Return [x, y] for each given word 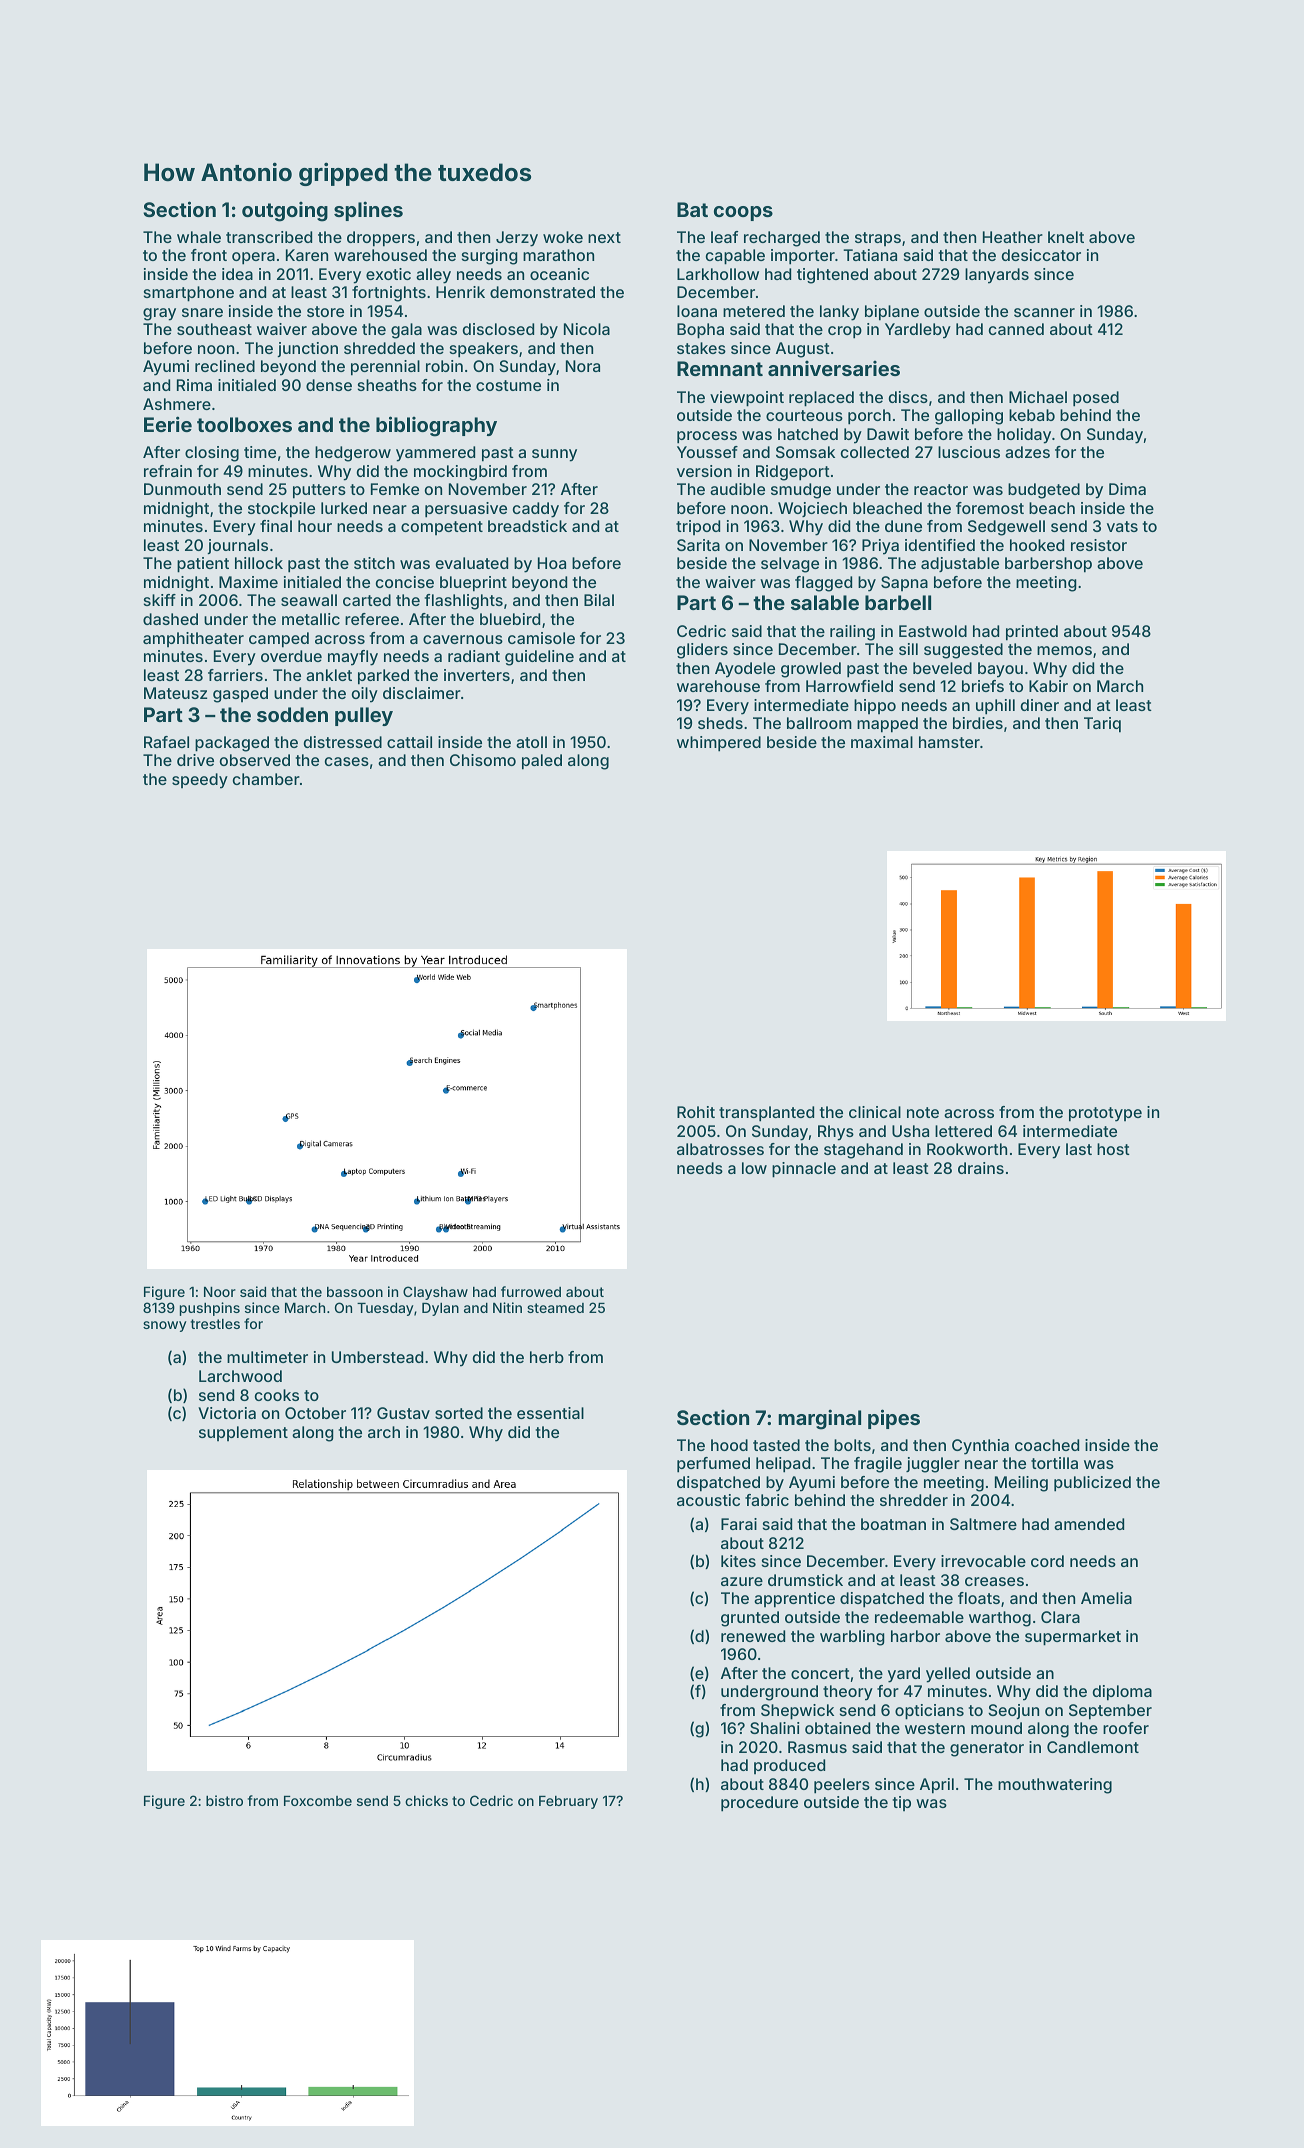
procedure [759, 1804]
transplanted [766, 1114]
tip [901, 1803]
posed [1096, 399]
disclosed [498, 329]
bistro [224, 1800]
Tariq [1102, 725]
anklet [329, 675]
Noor [220, 1292]
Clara [1060, 1617]
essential [550, 1413]
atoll [531, 742]
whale [199, 237]
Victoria [227, 1413]
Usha [910, 1131]
